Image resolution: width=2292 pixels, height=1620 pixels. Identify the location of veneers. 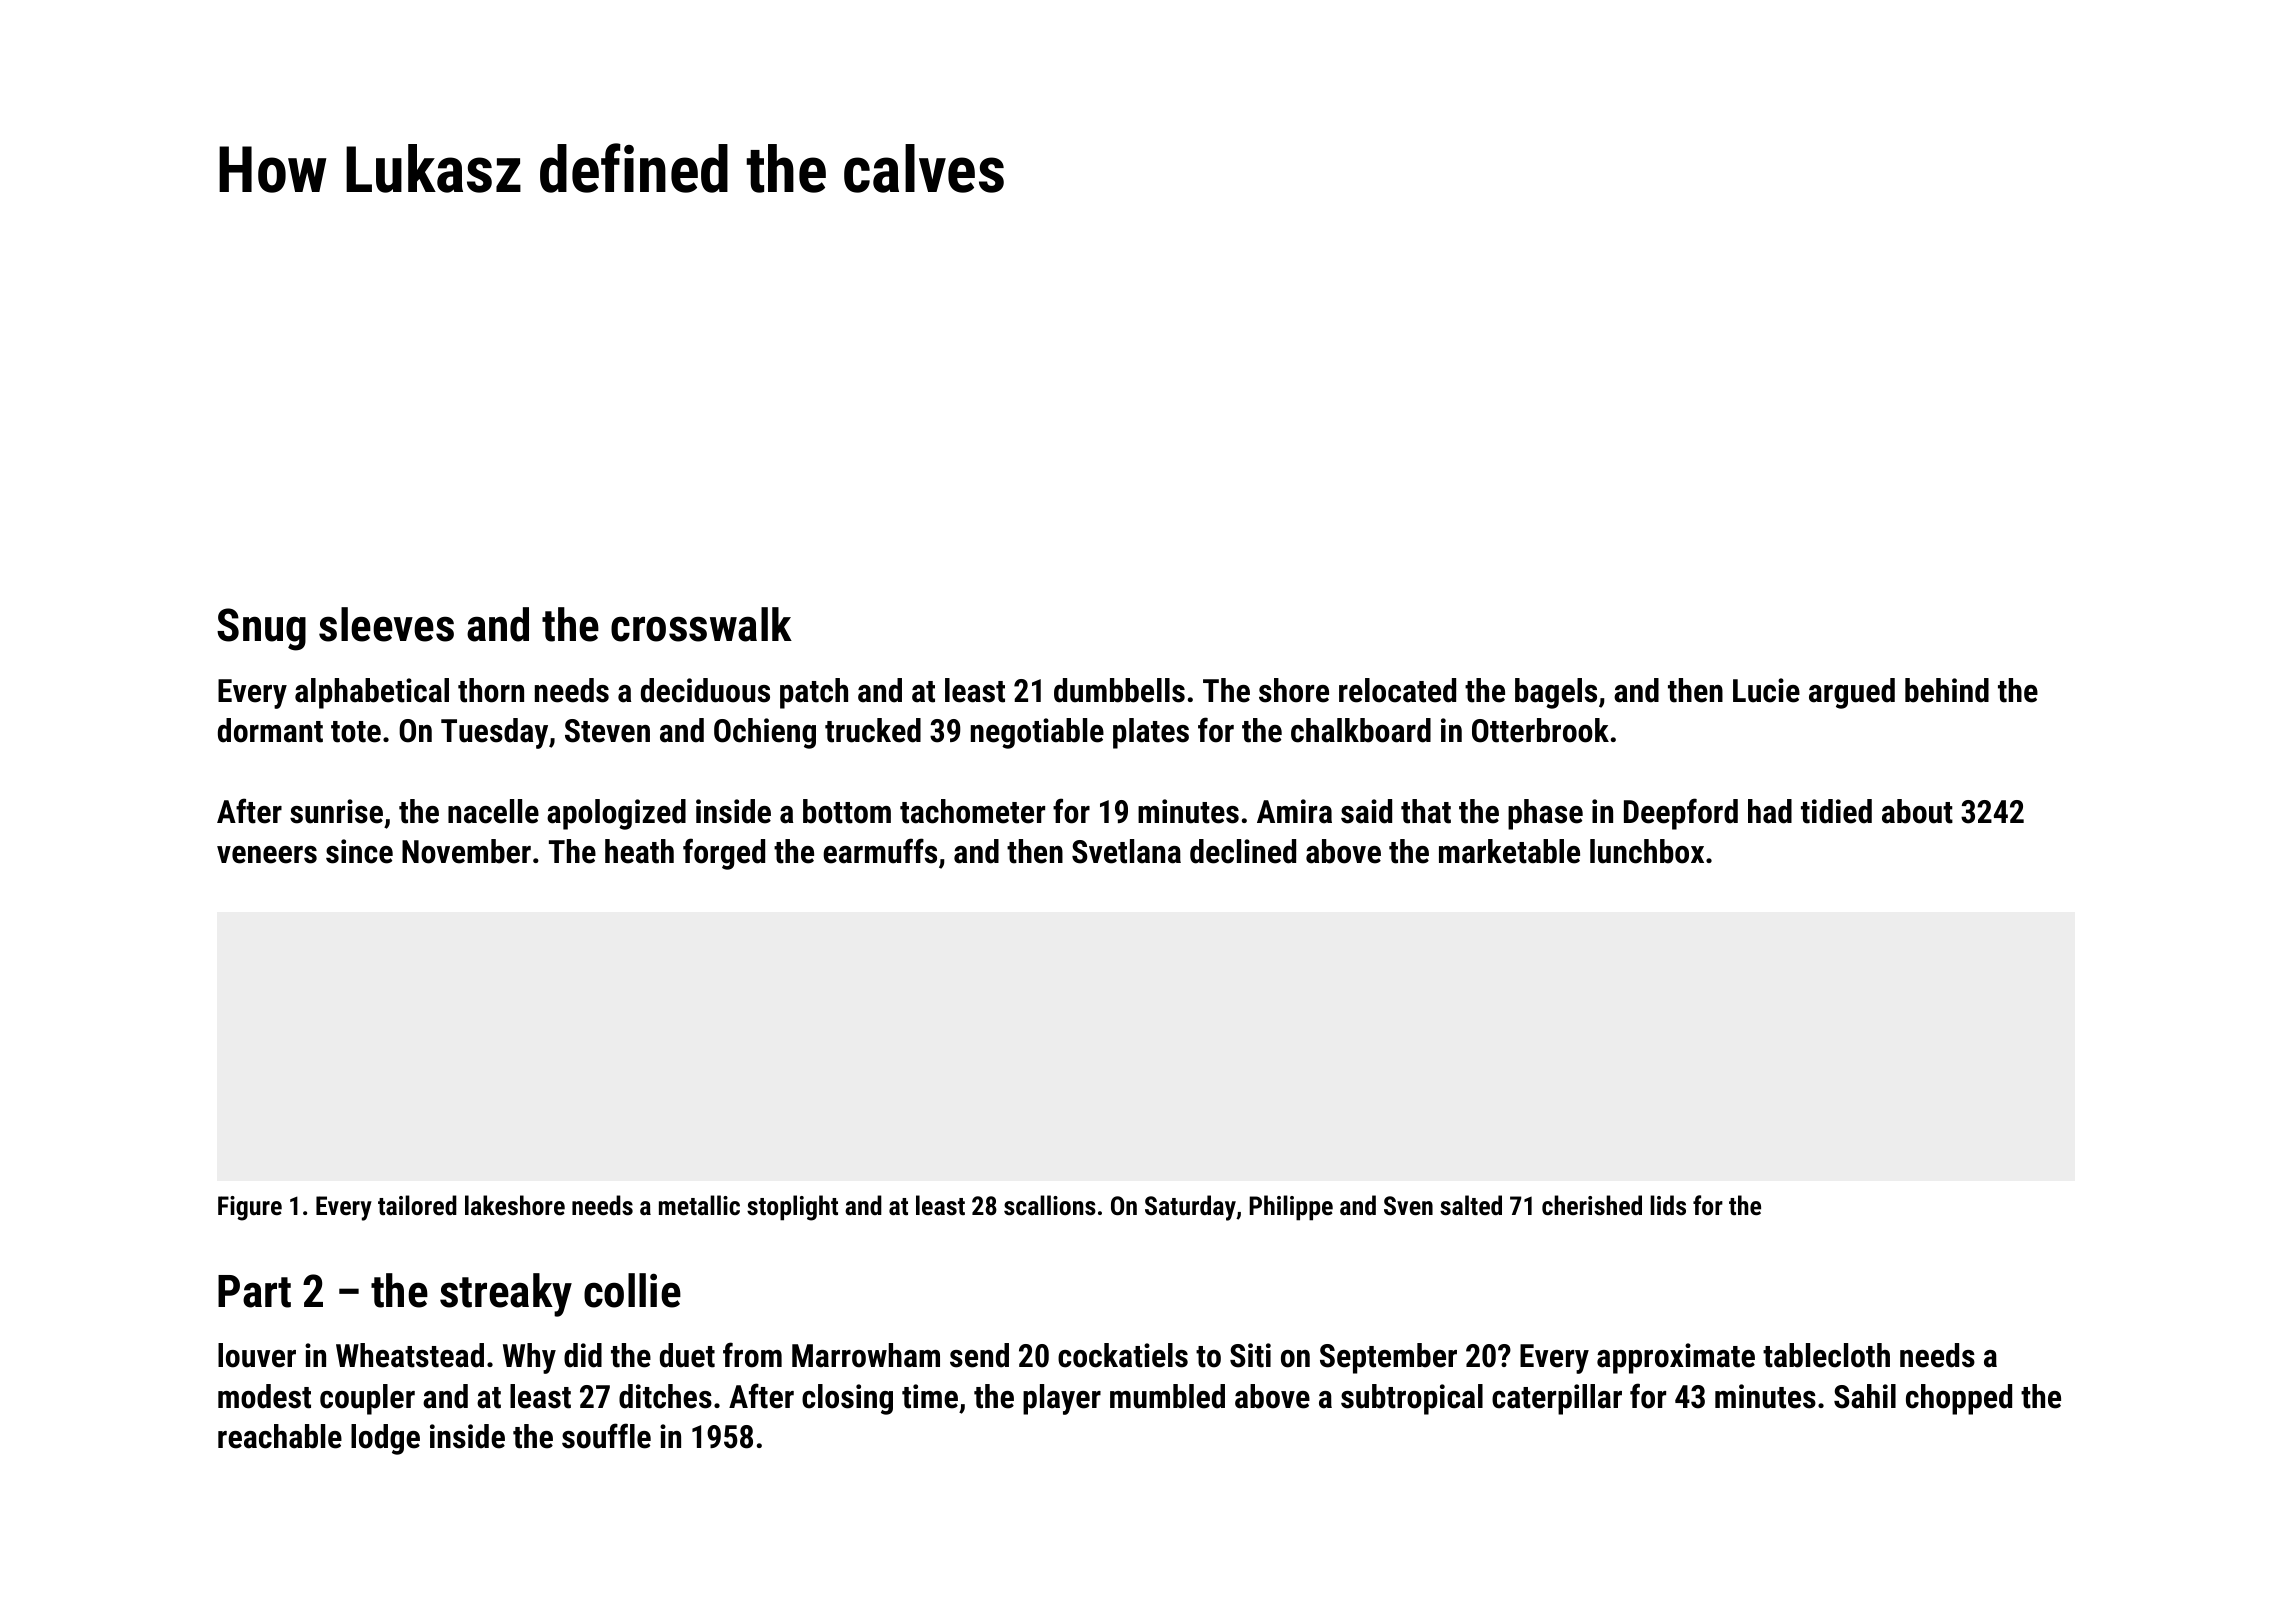
(267, 855).
